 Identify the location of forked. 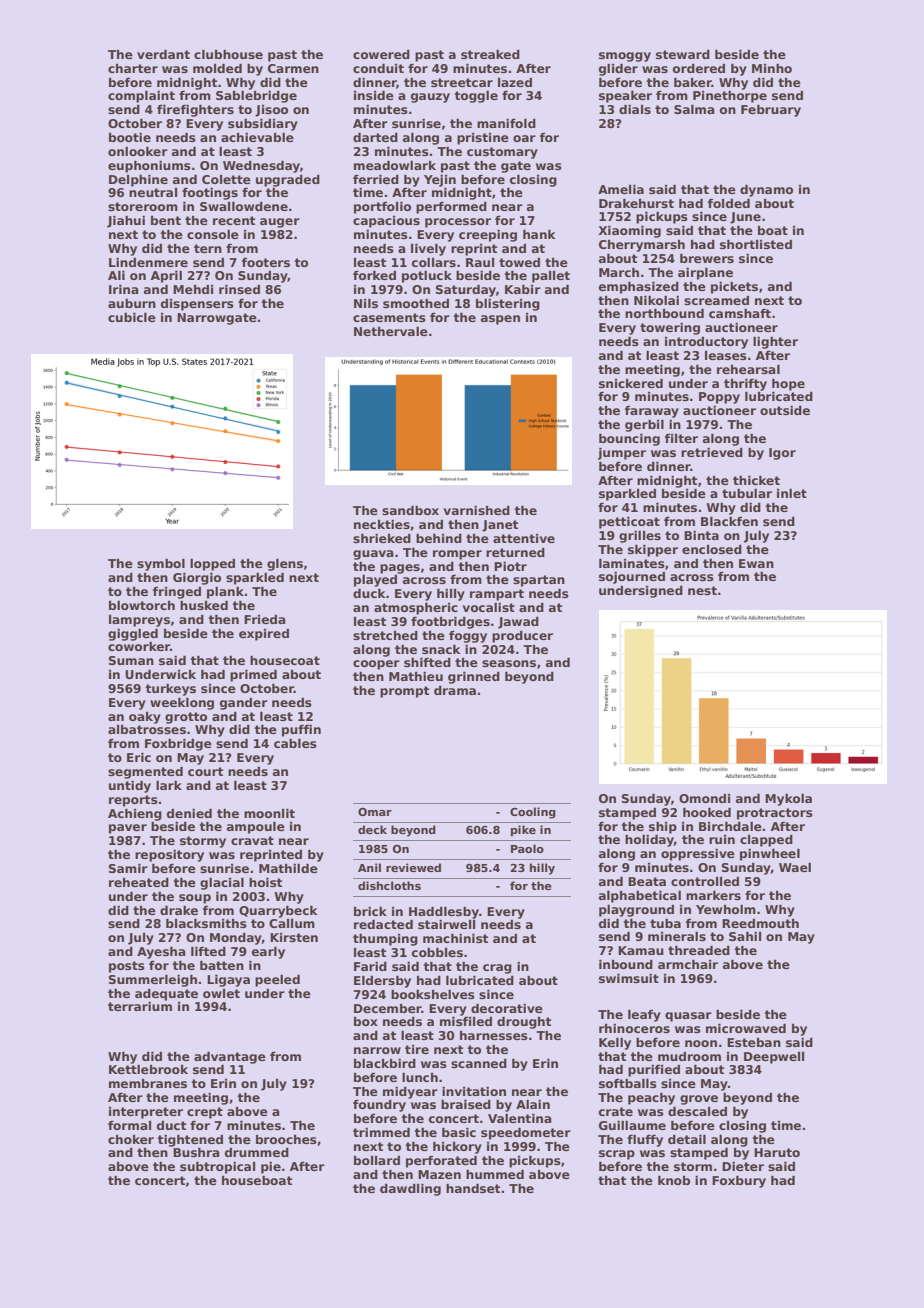
(374, 275).
